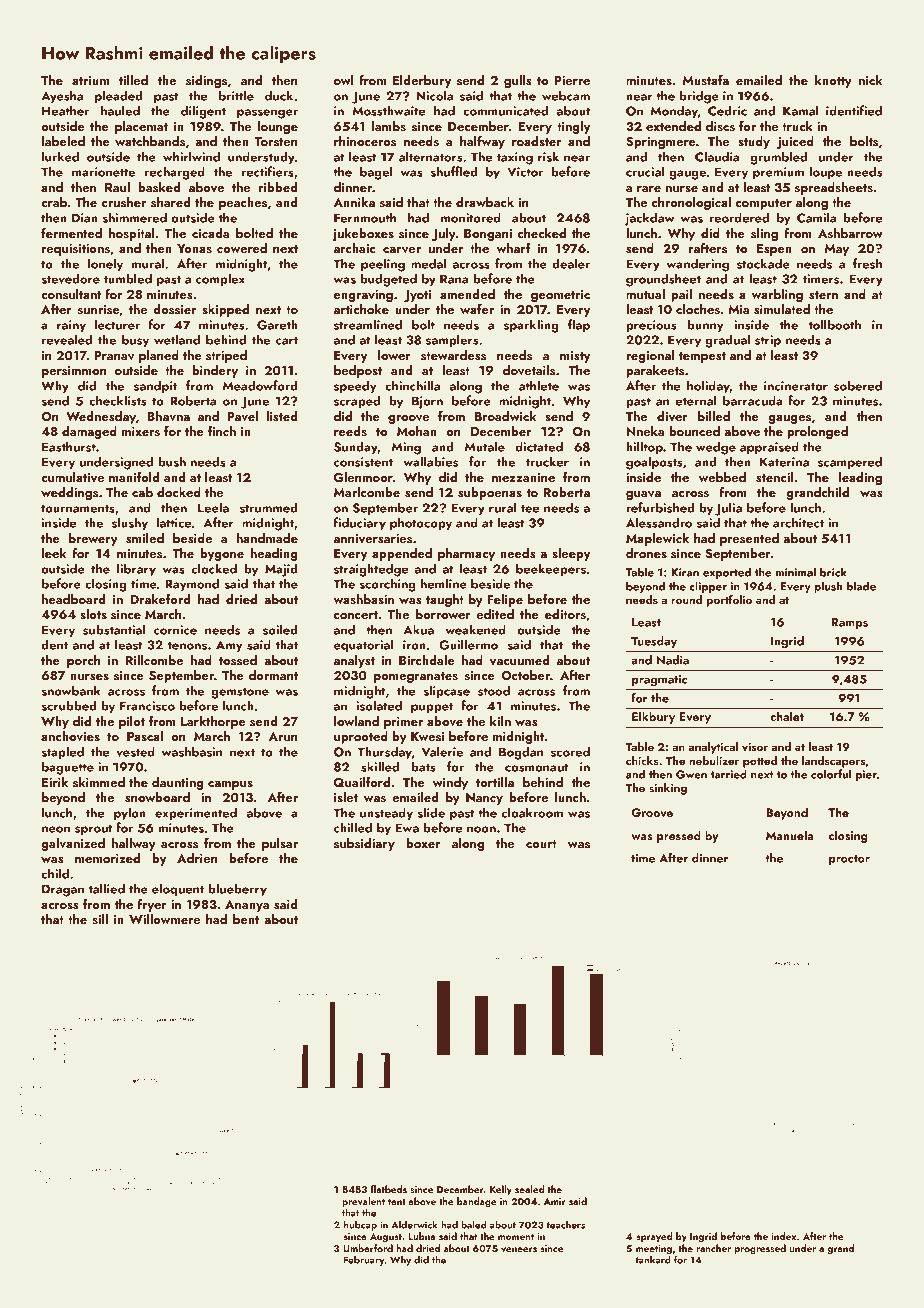  What do you see at coordinates (246, 919) in the page?
I see `bent` at bounding box center [246, 919].
